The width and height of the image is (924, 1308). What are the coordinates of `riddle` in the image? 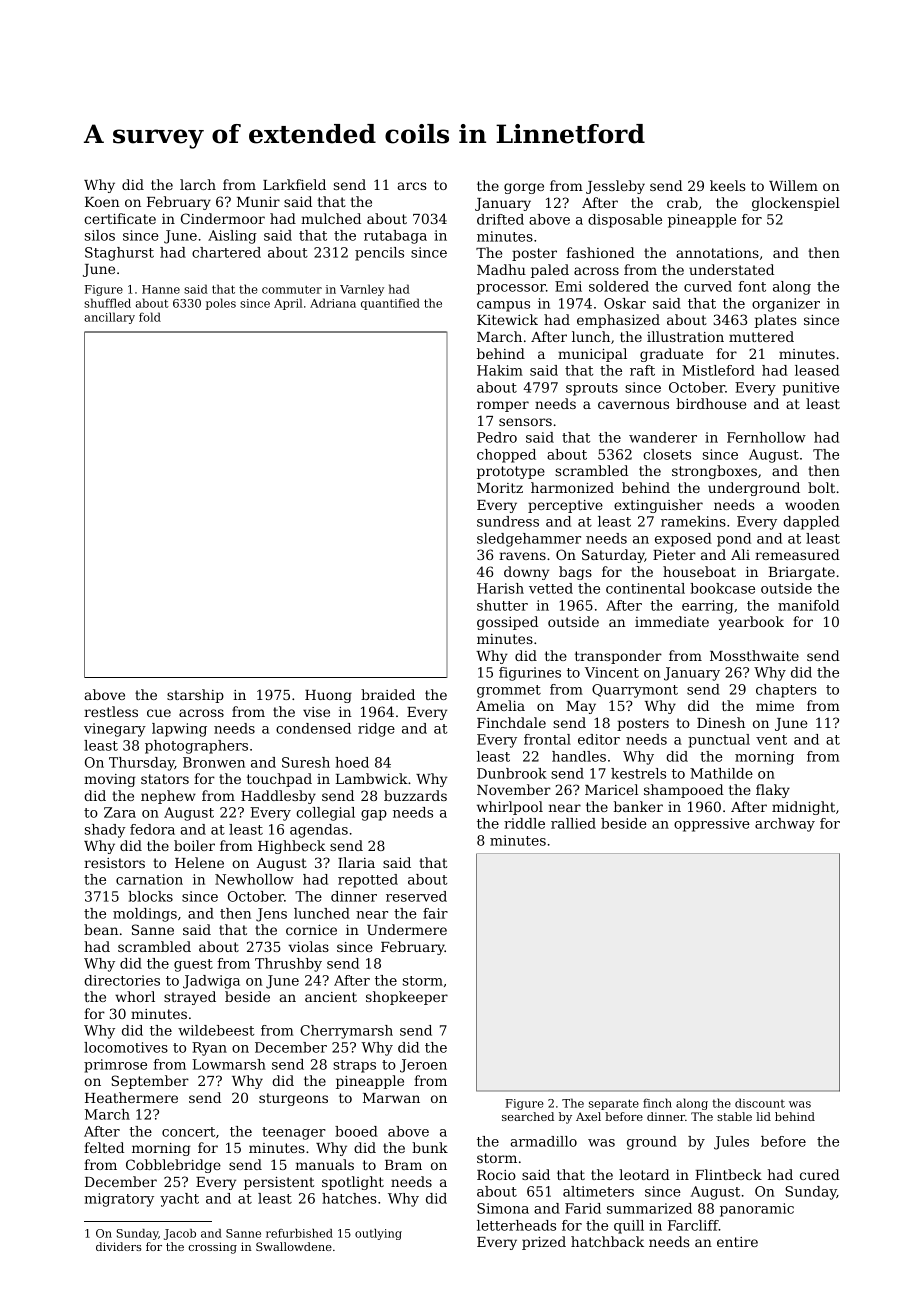 It's located at (524, 823).
